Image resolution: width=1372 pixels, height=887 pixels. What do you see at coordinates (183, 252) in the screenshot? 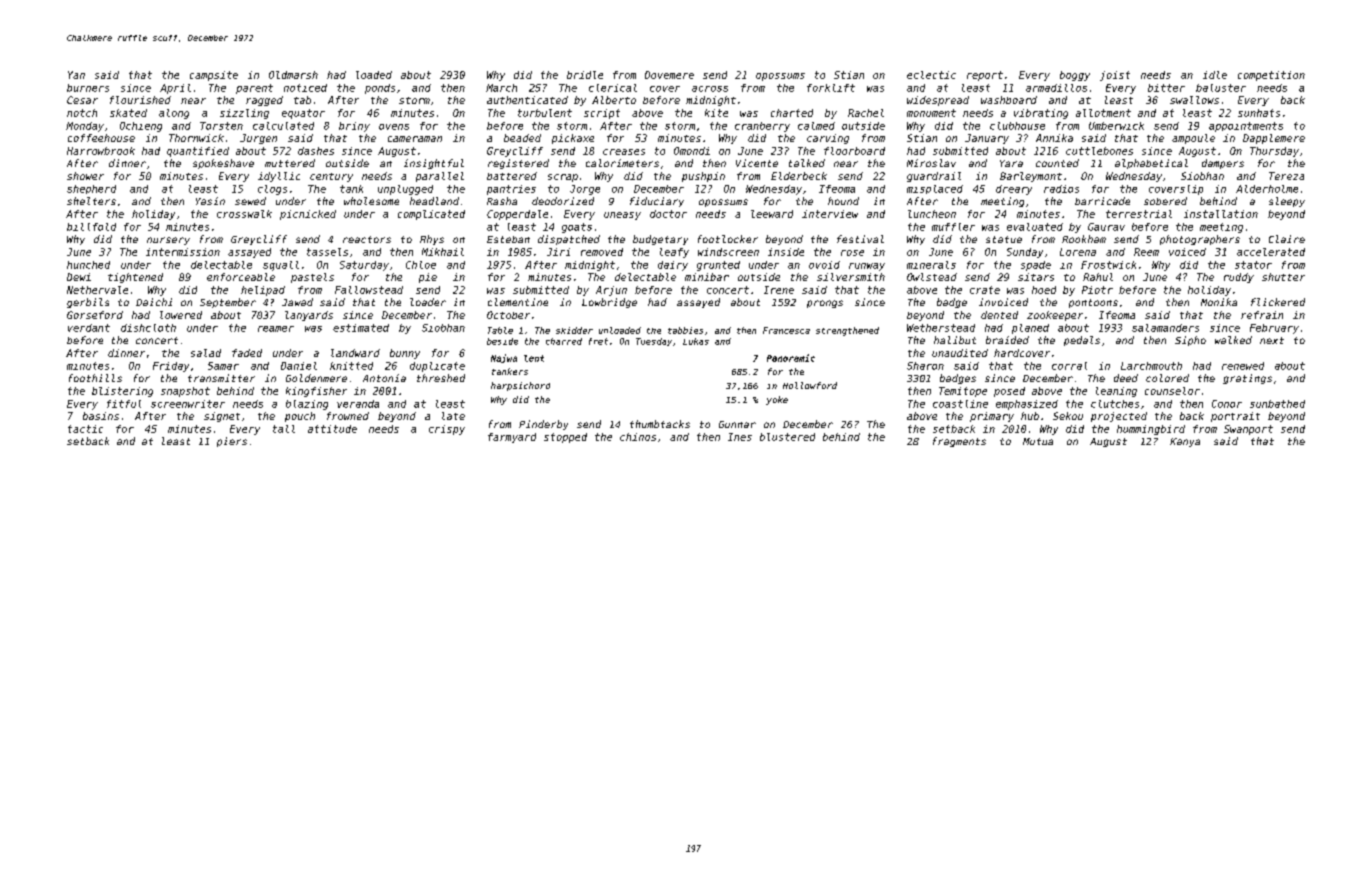
I see `intermission` at bounding box center [183, 252].
